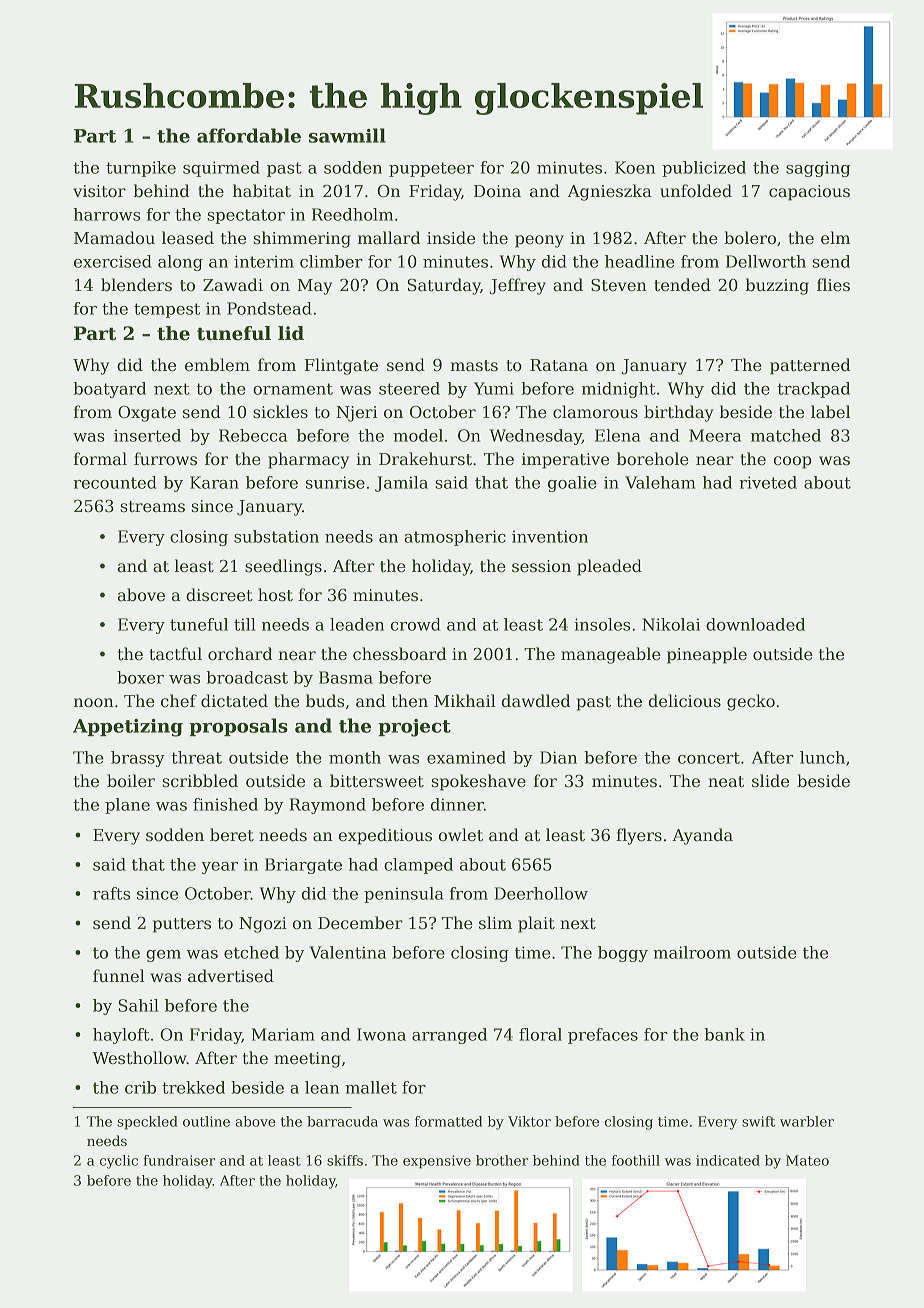 This document has width=924, height=1308. Describe the element at coordinates (724, 1034) in the document. I see `bank` at that location.
